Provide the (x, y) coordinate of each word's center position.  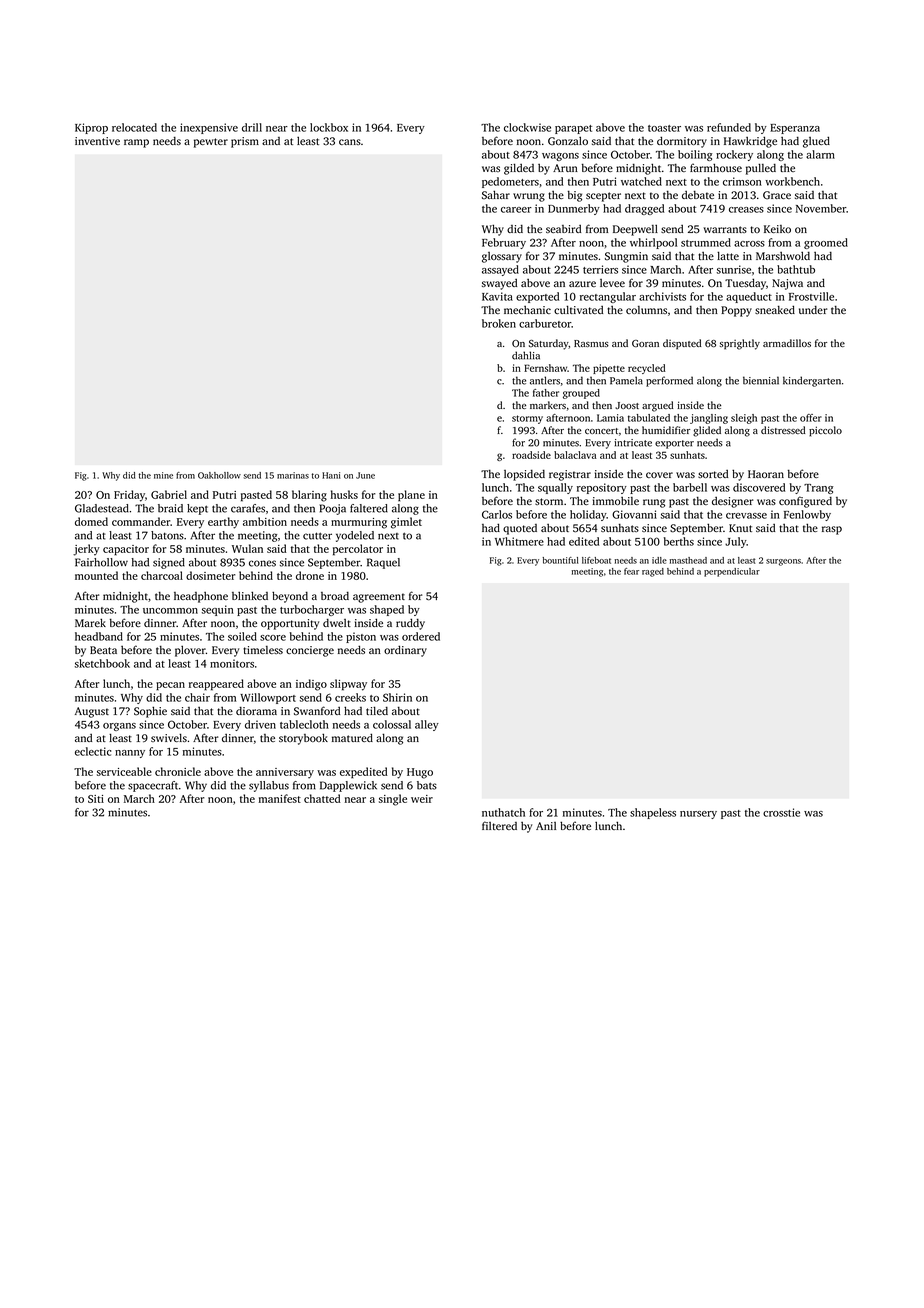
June (365, 475)
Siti (96, 799)
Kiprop (91, 128)
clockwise (527, 127)
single (393, 800)
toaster (664, 128)
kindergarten (812, 381)
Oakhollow (219, 475)
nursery (698, 815)
